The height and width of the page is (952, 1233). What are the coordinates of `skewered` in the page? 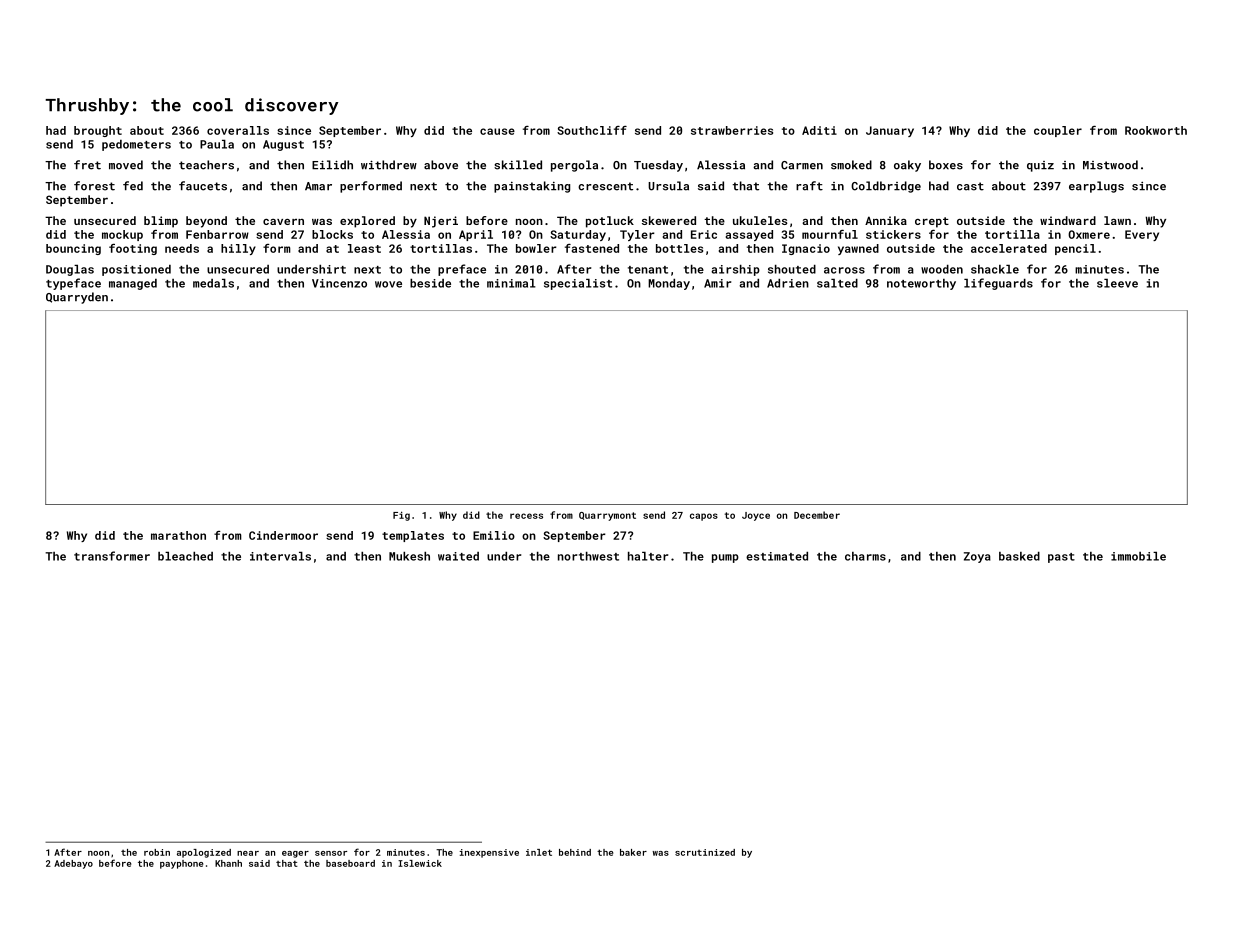 It's located at (669, 220).
